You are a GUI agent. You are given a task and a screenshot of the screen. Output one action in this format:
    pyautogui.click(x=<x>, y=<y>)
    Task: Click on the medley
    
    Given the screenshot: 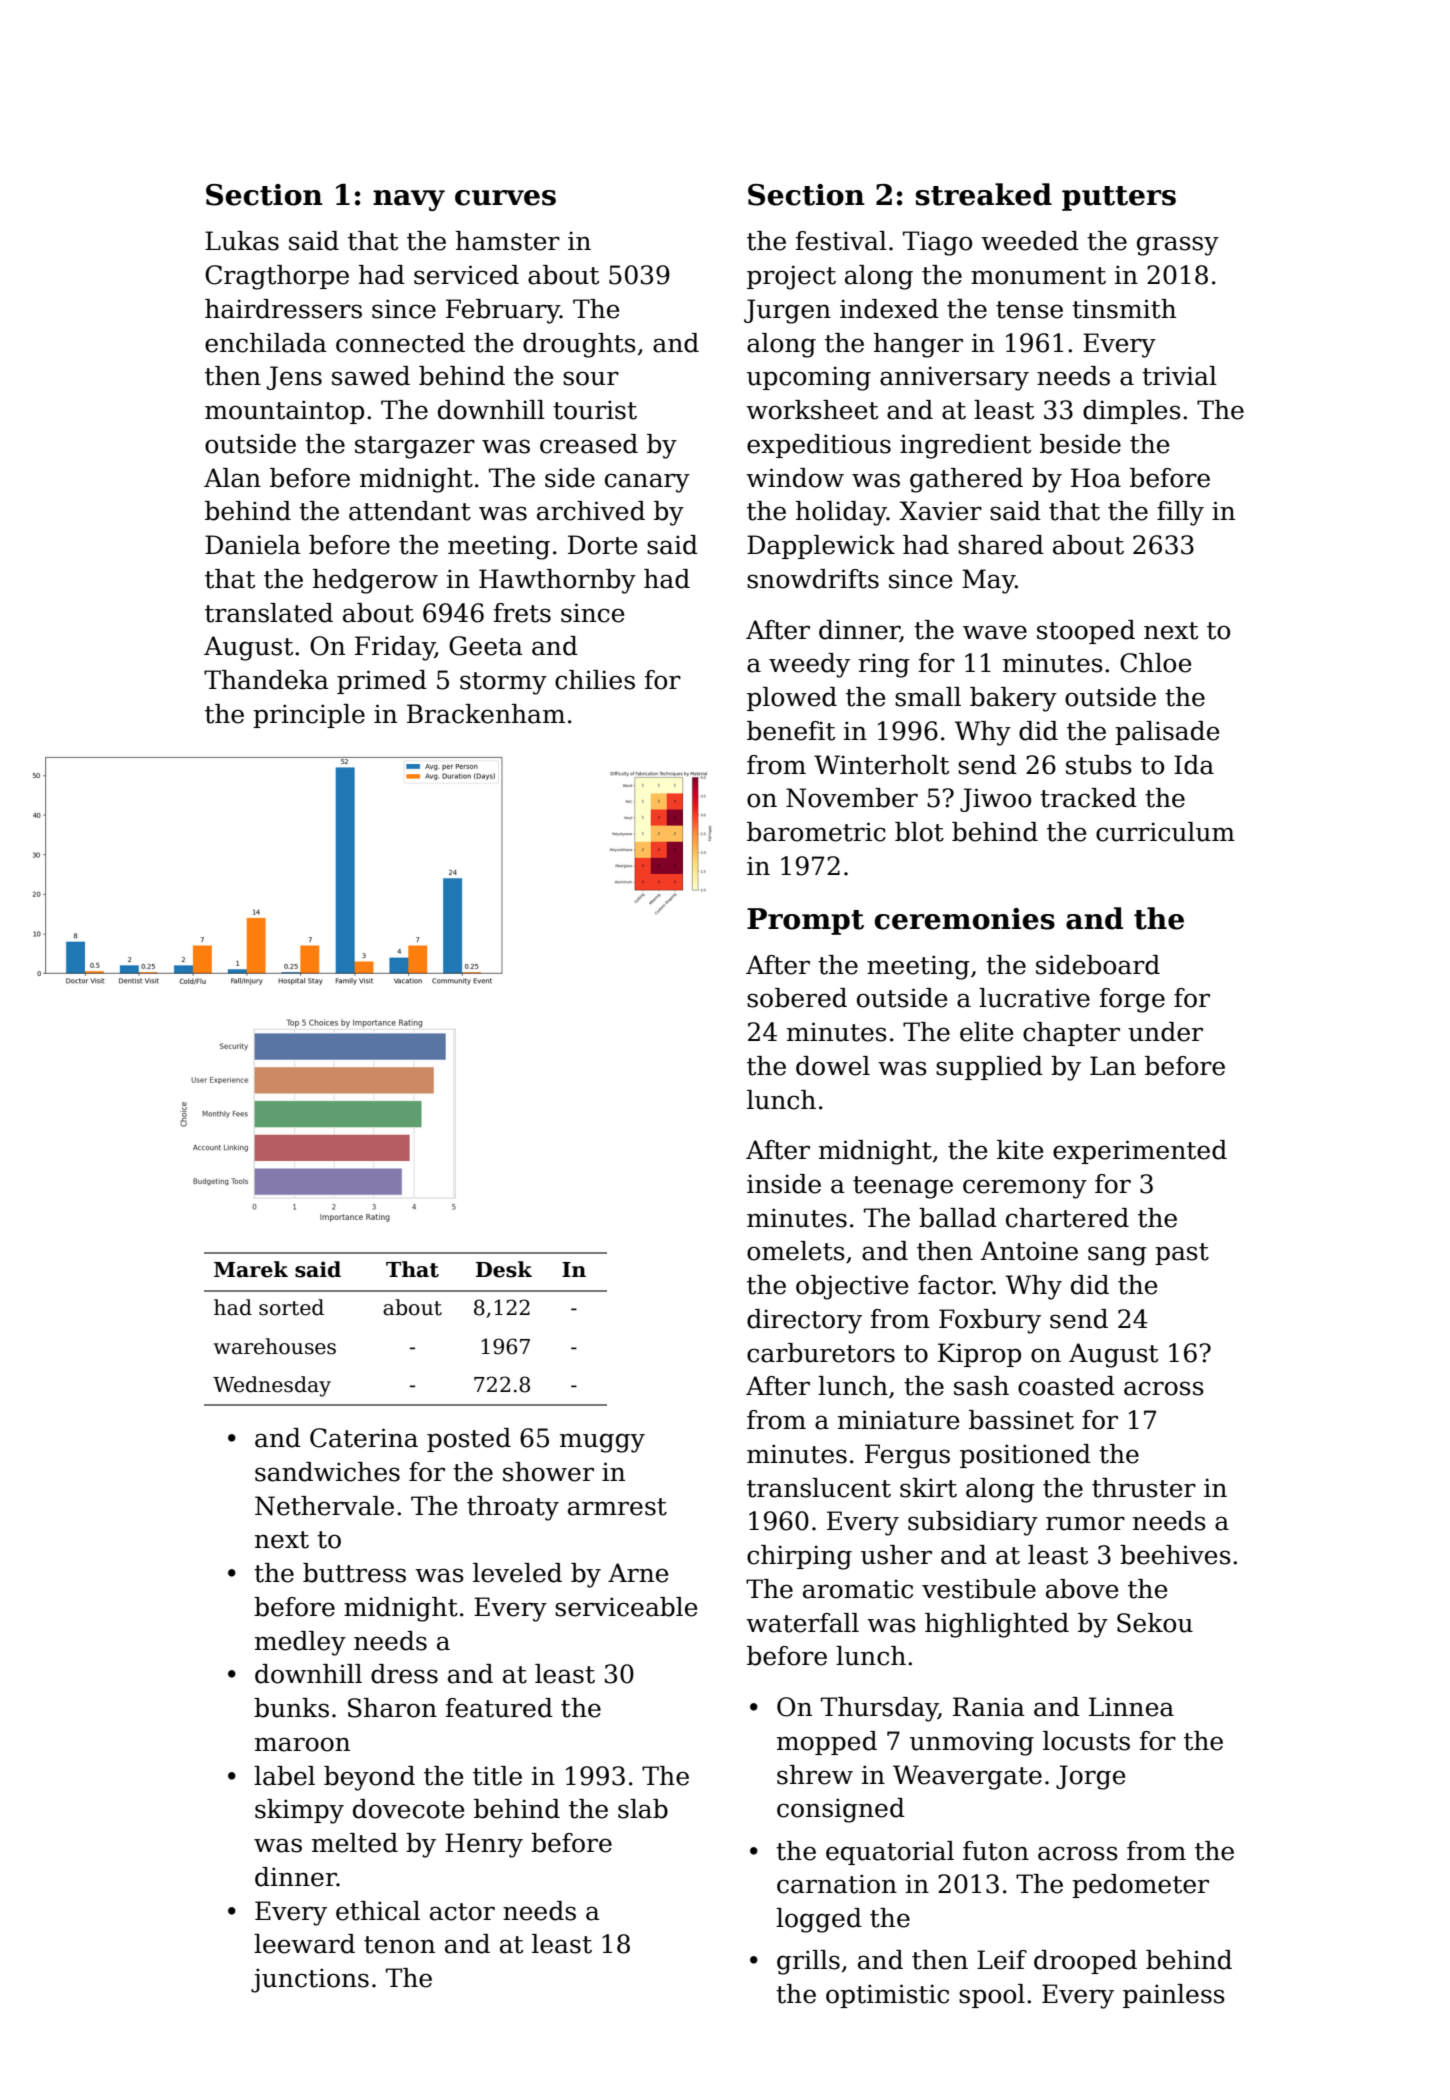 What is the action you would take?
    pyautogui.click(x=300, y=1643)
